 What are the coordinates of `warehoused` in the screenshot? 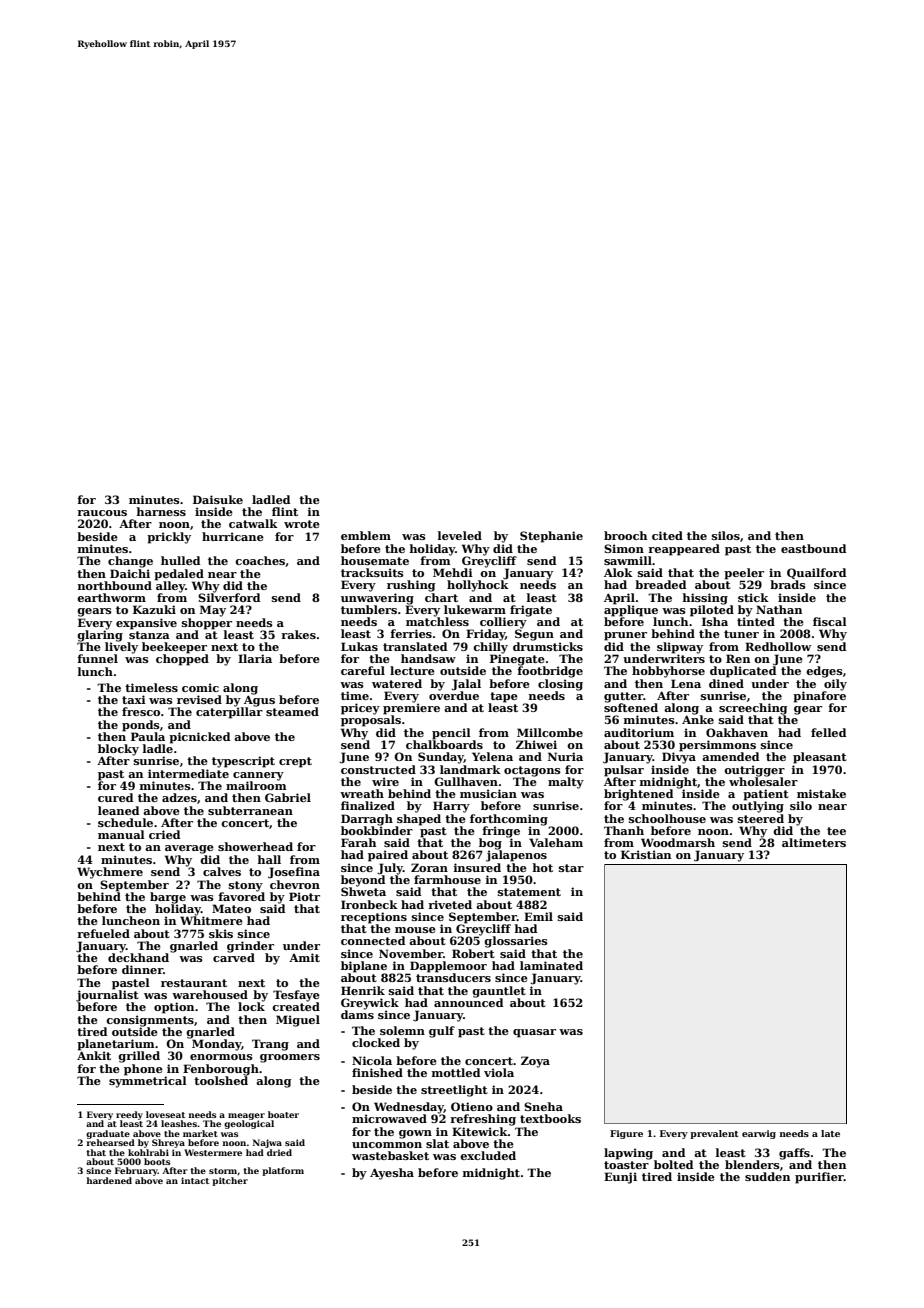 It's located at (210, 994).
